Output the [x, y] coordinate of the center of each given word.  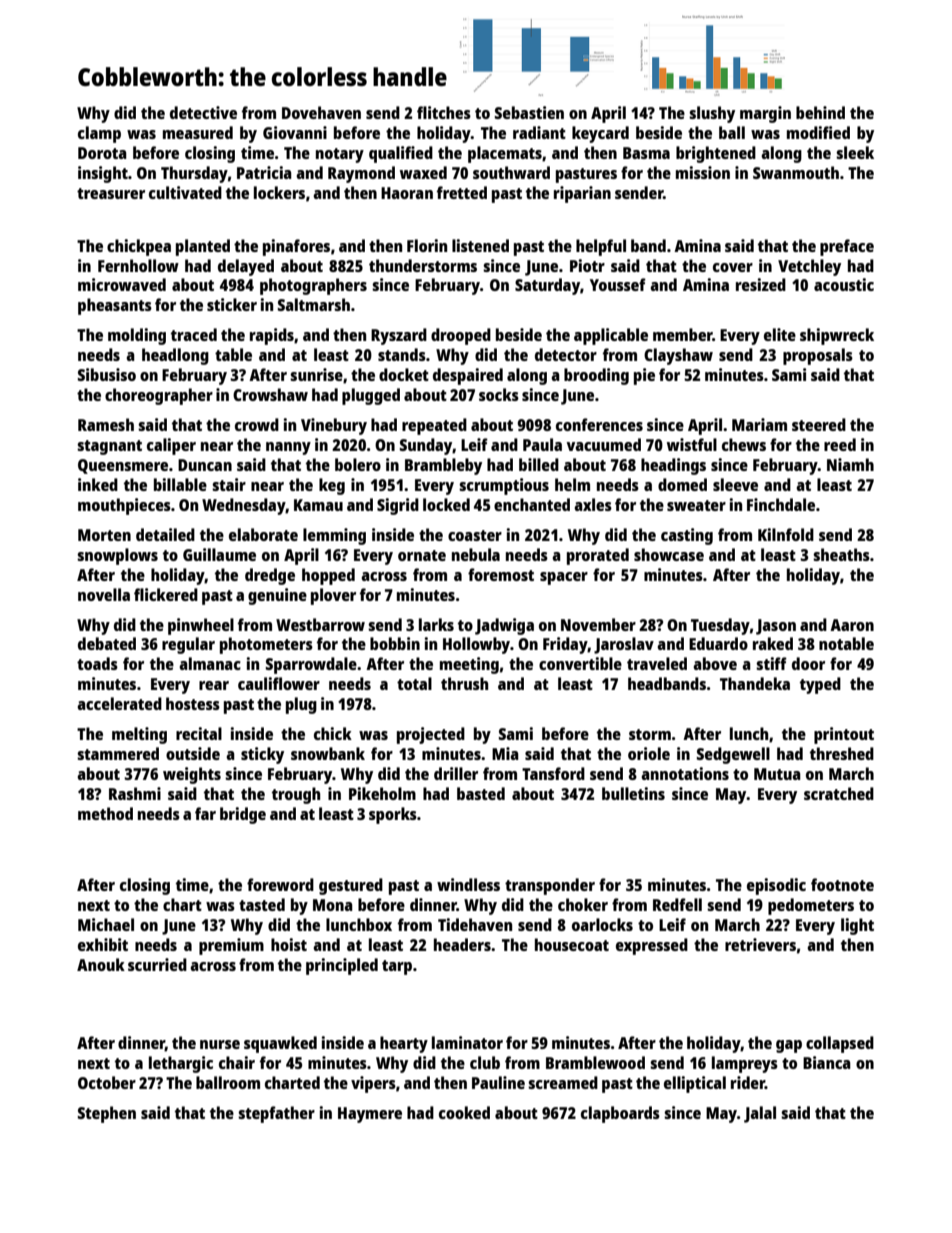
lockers [279, 192]
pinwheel [201, 626]
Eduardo [718, 643]
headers [462, 944]
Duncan [205, 465]
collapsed [840, 1044]
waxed [423, 172]
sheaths [841, 554]
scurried [157, 964]
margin [765, 114]
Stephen [107, 1114]
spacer [564, 578]
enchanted [532, 504]
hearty [404, 1044]
